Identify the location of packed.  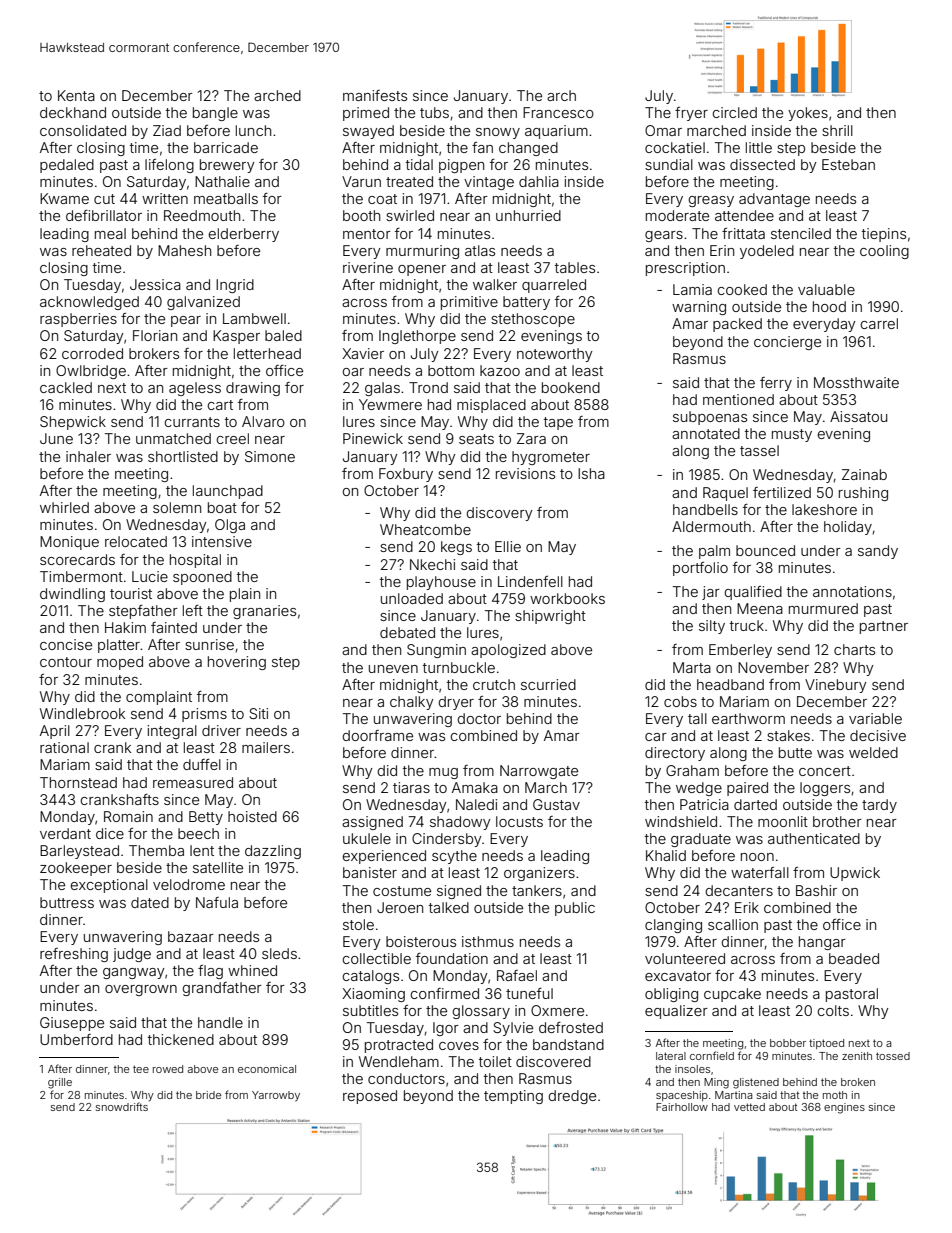
(737, 325).
